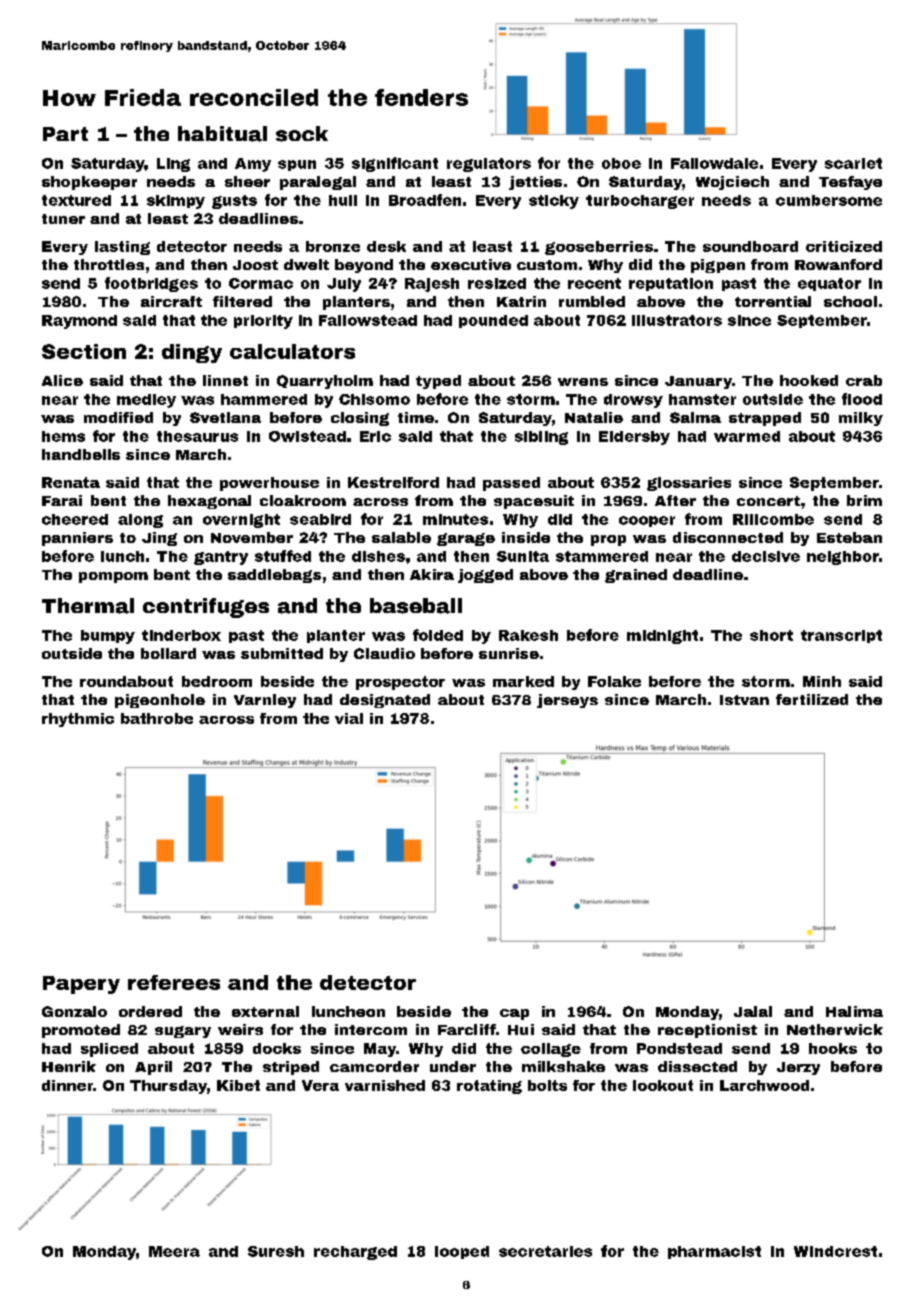 This document has height=1308, width=924. Describe the element at coordinates (812, 699) in the document. I see `fertilized` at that location.
